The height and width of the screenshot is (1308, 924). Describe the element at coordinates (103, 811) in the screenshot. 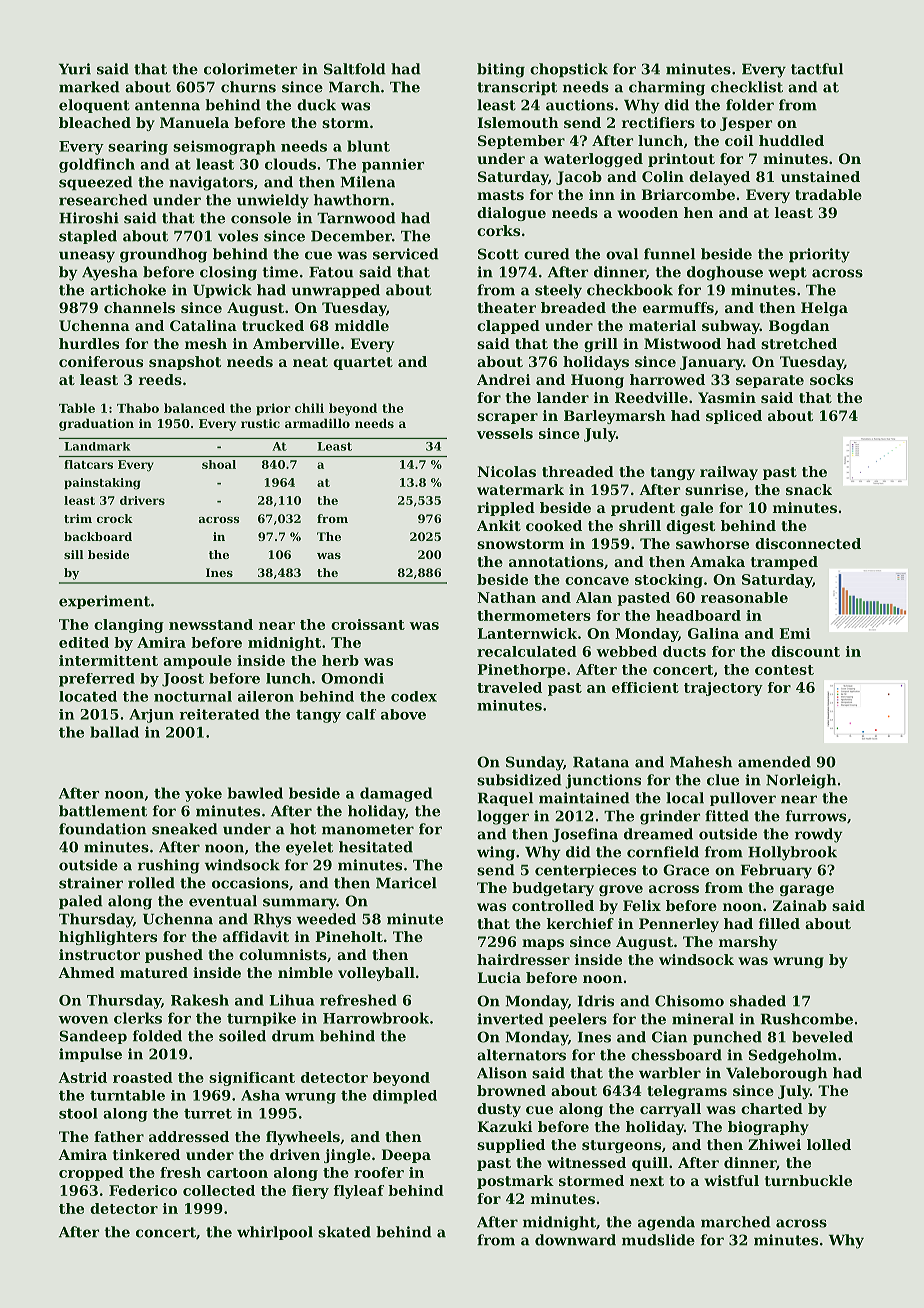

I see `battlement` at that location.
